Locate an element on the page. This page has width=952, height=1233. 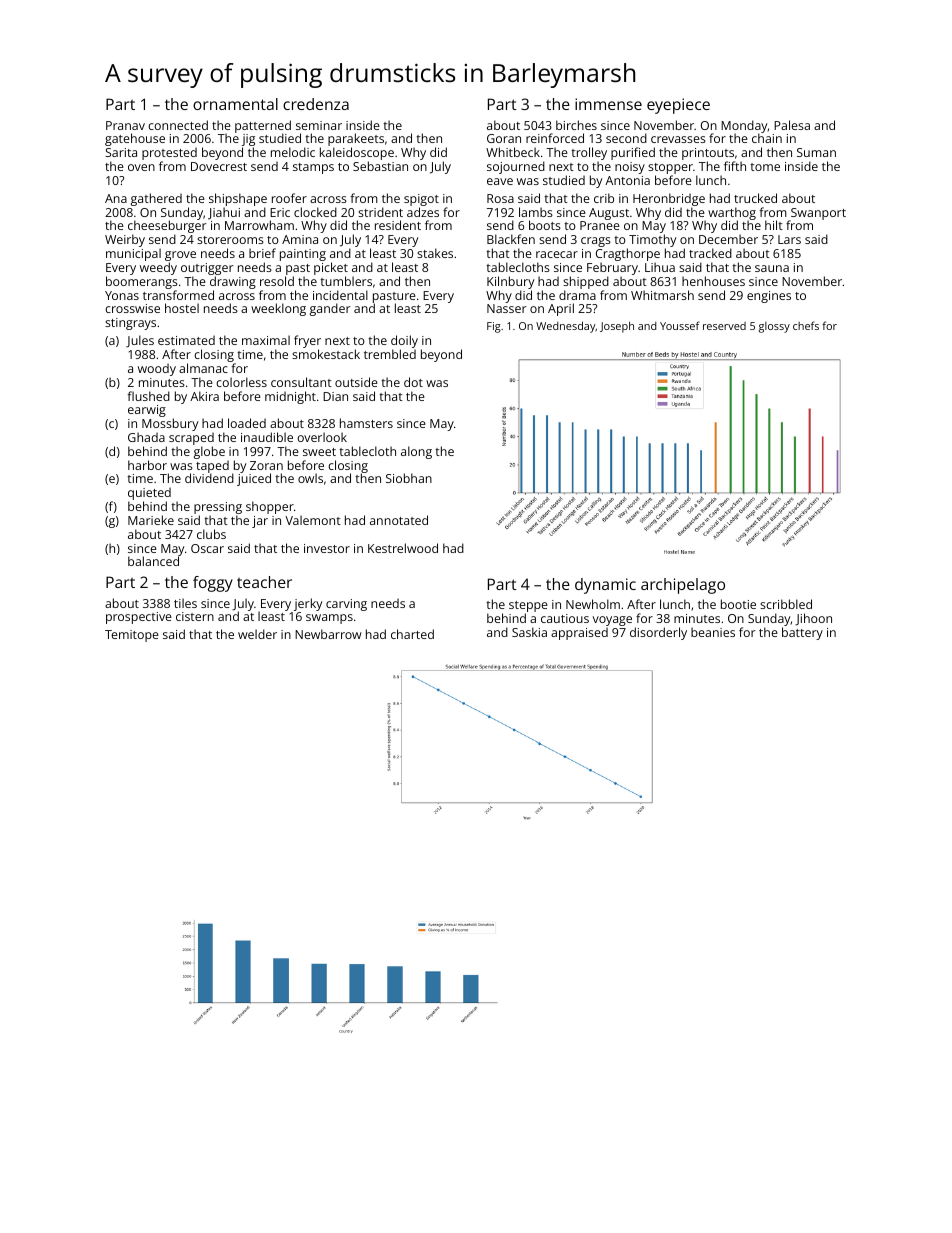
Joseph is located at coordinates (617, 327).
